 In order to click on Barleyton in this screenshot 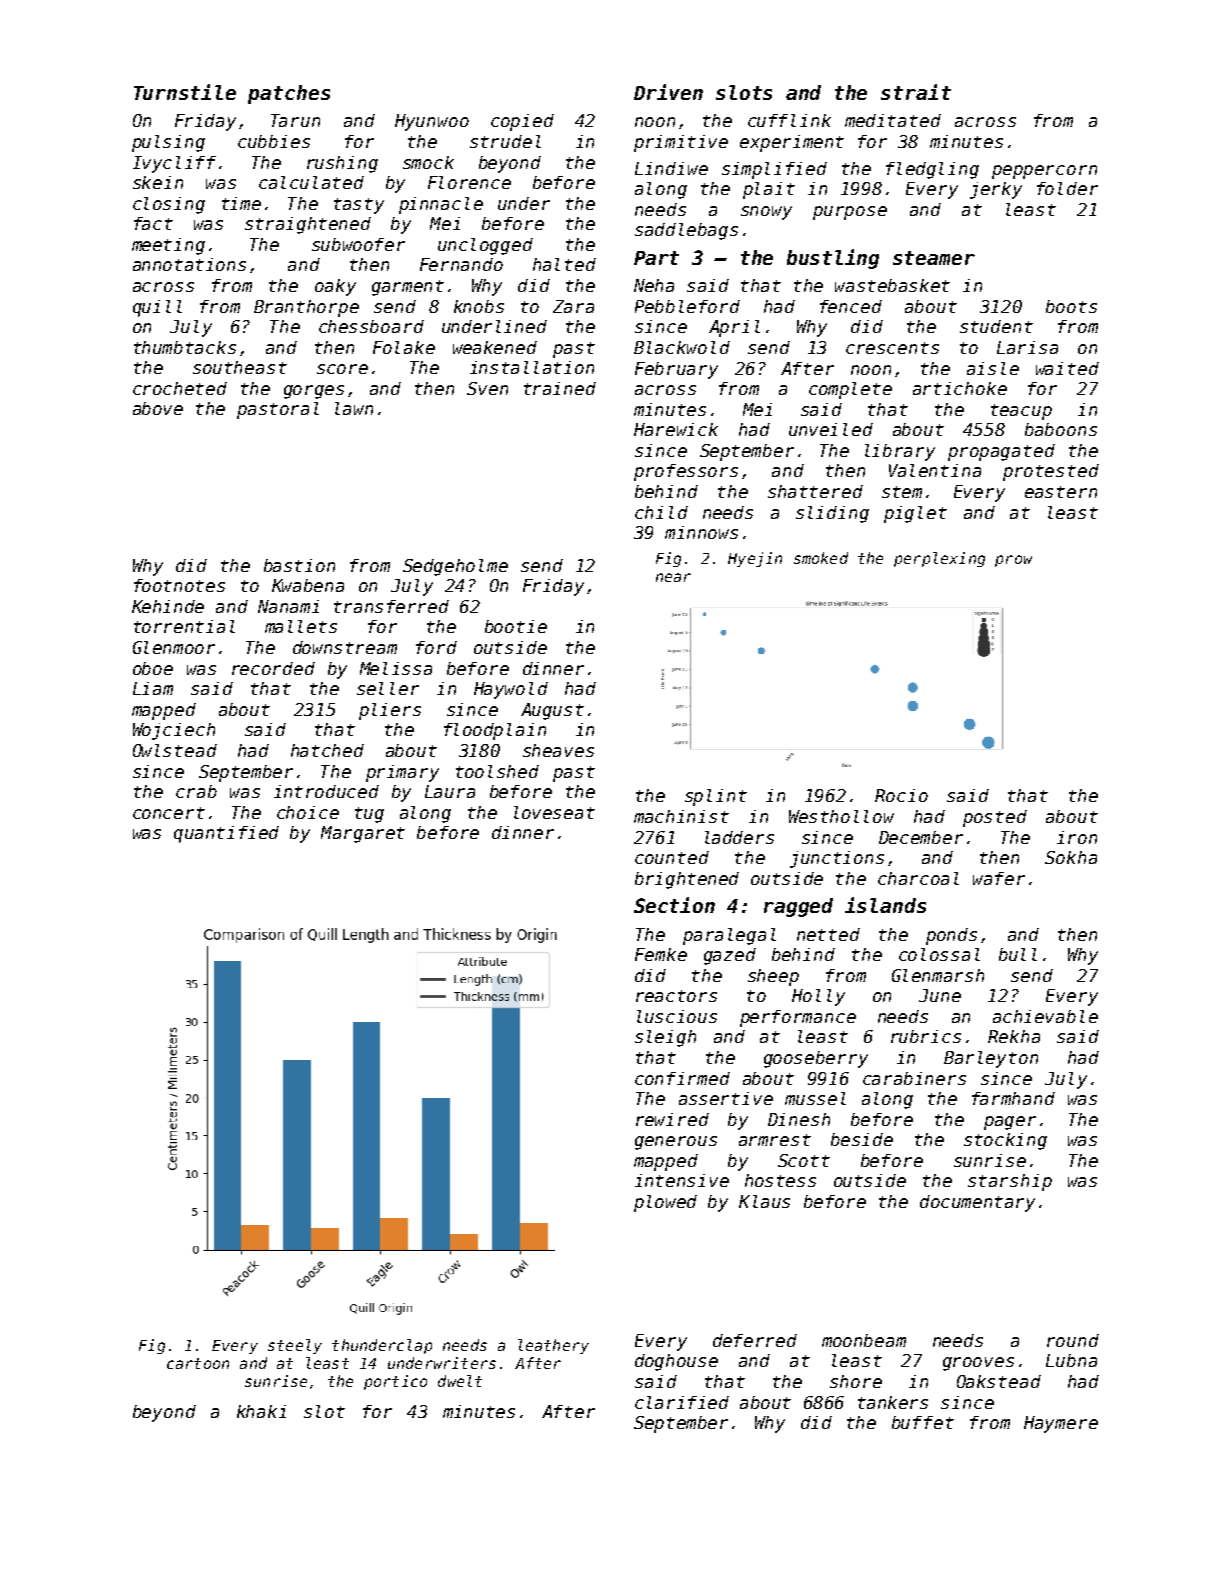, I will do `click(991, 1059)`.
